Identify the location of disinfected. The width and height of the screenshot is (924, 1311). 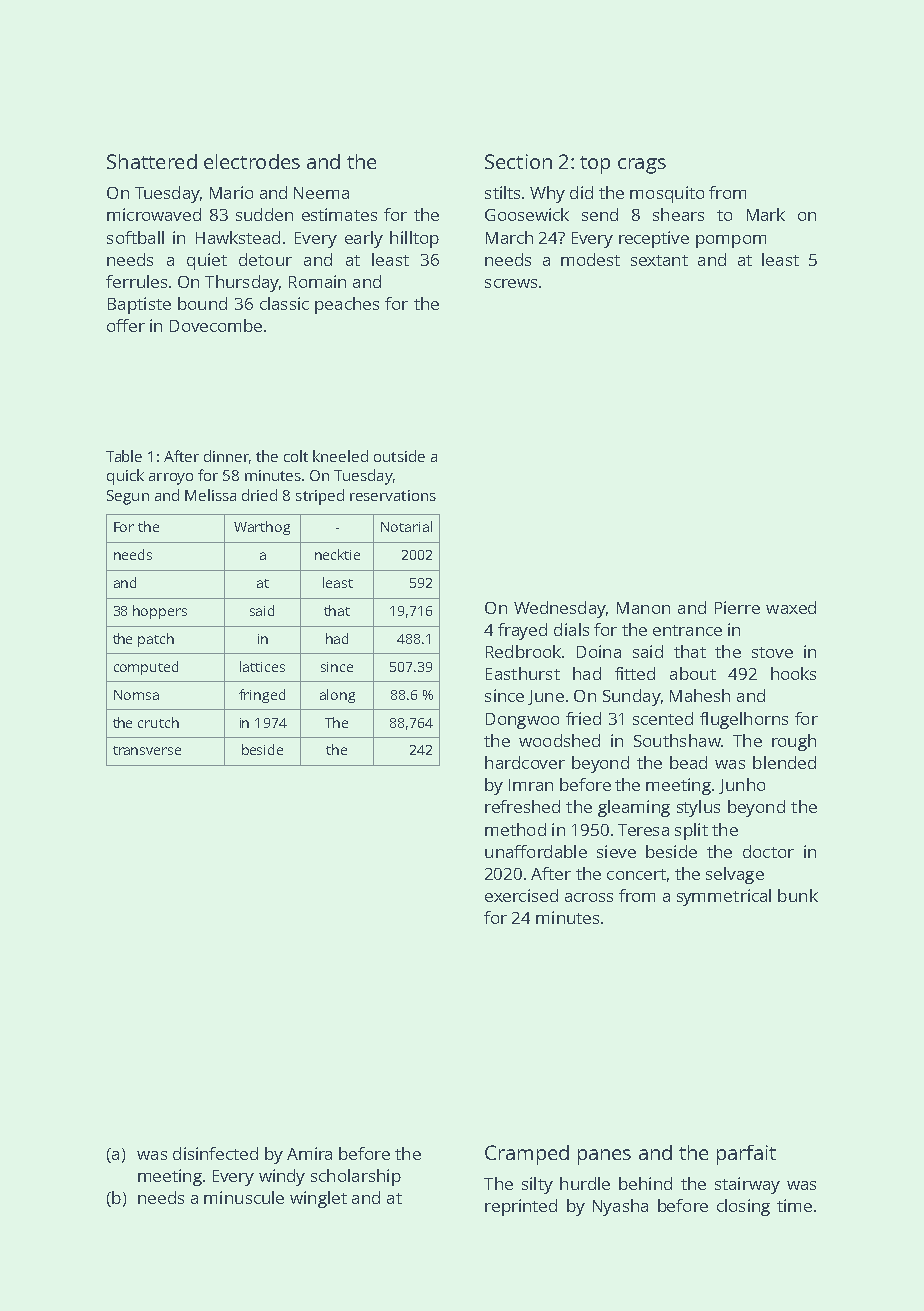
(215, 1153).
